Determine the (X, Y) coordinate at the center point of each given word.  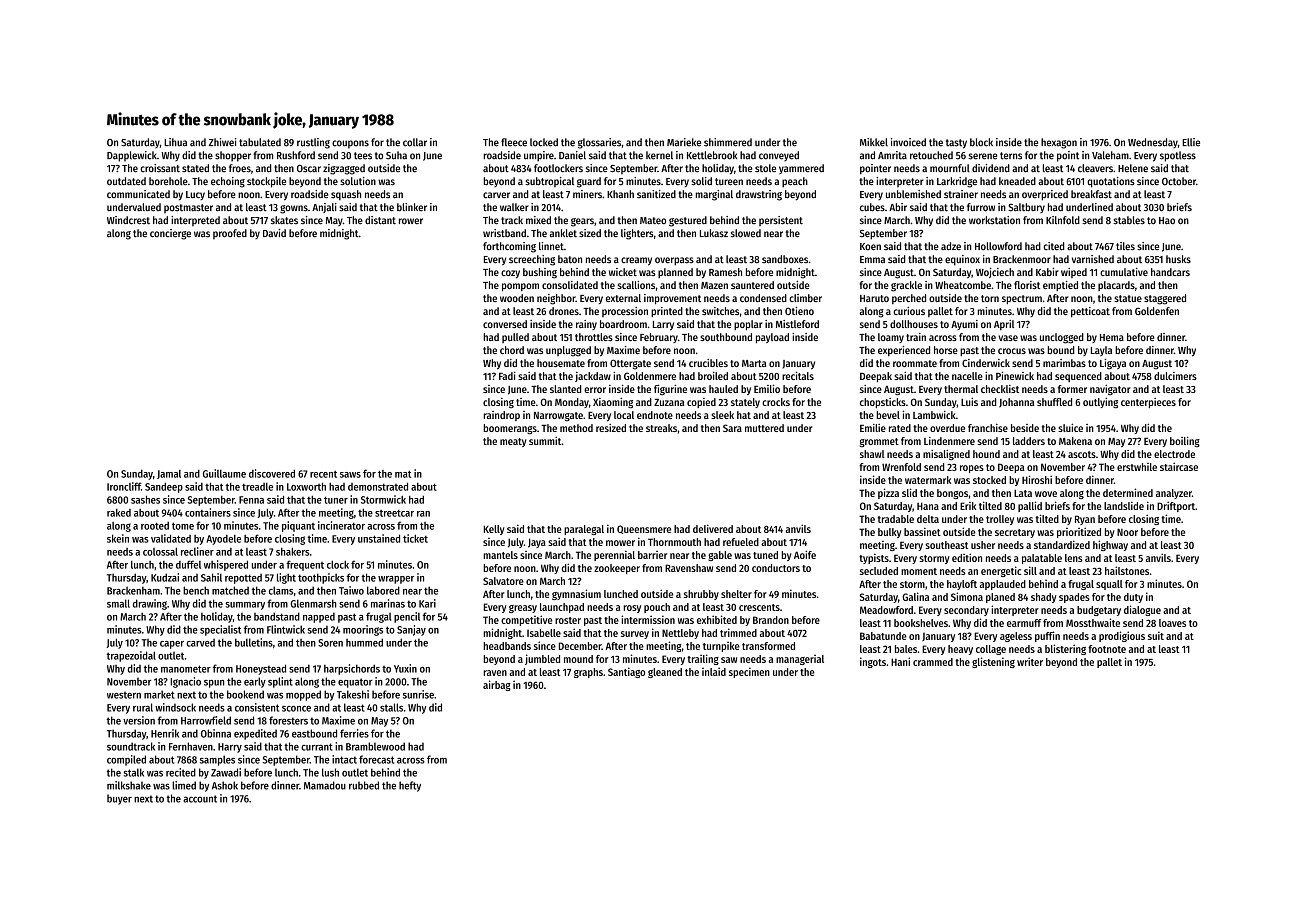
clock (338, 564)
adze (951, 246)
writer (1030, 661)
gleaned (665, 673)
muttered (764, 428)
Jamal (169, 474)
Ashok (225, 785)
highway (1110, 545)
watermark (928, 480)
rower (411, 221)
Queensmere (644, 529)
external (623, 298)
